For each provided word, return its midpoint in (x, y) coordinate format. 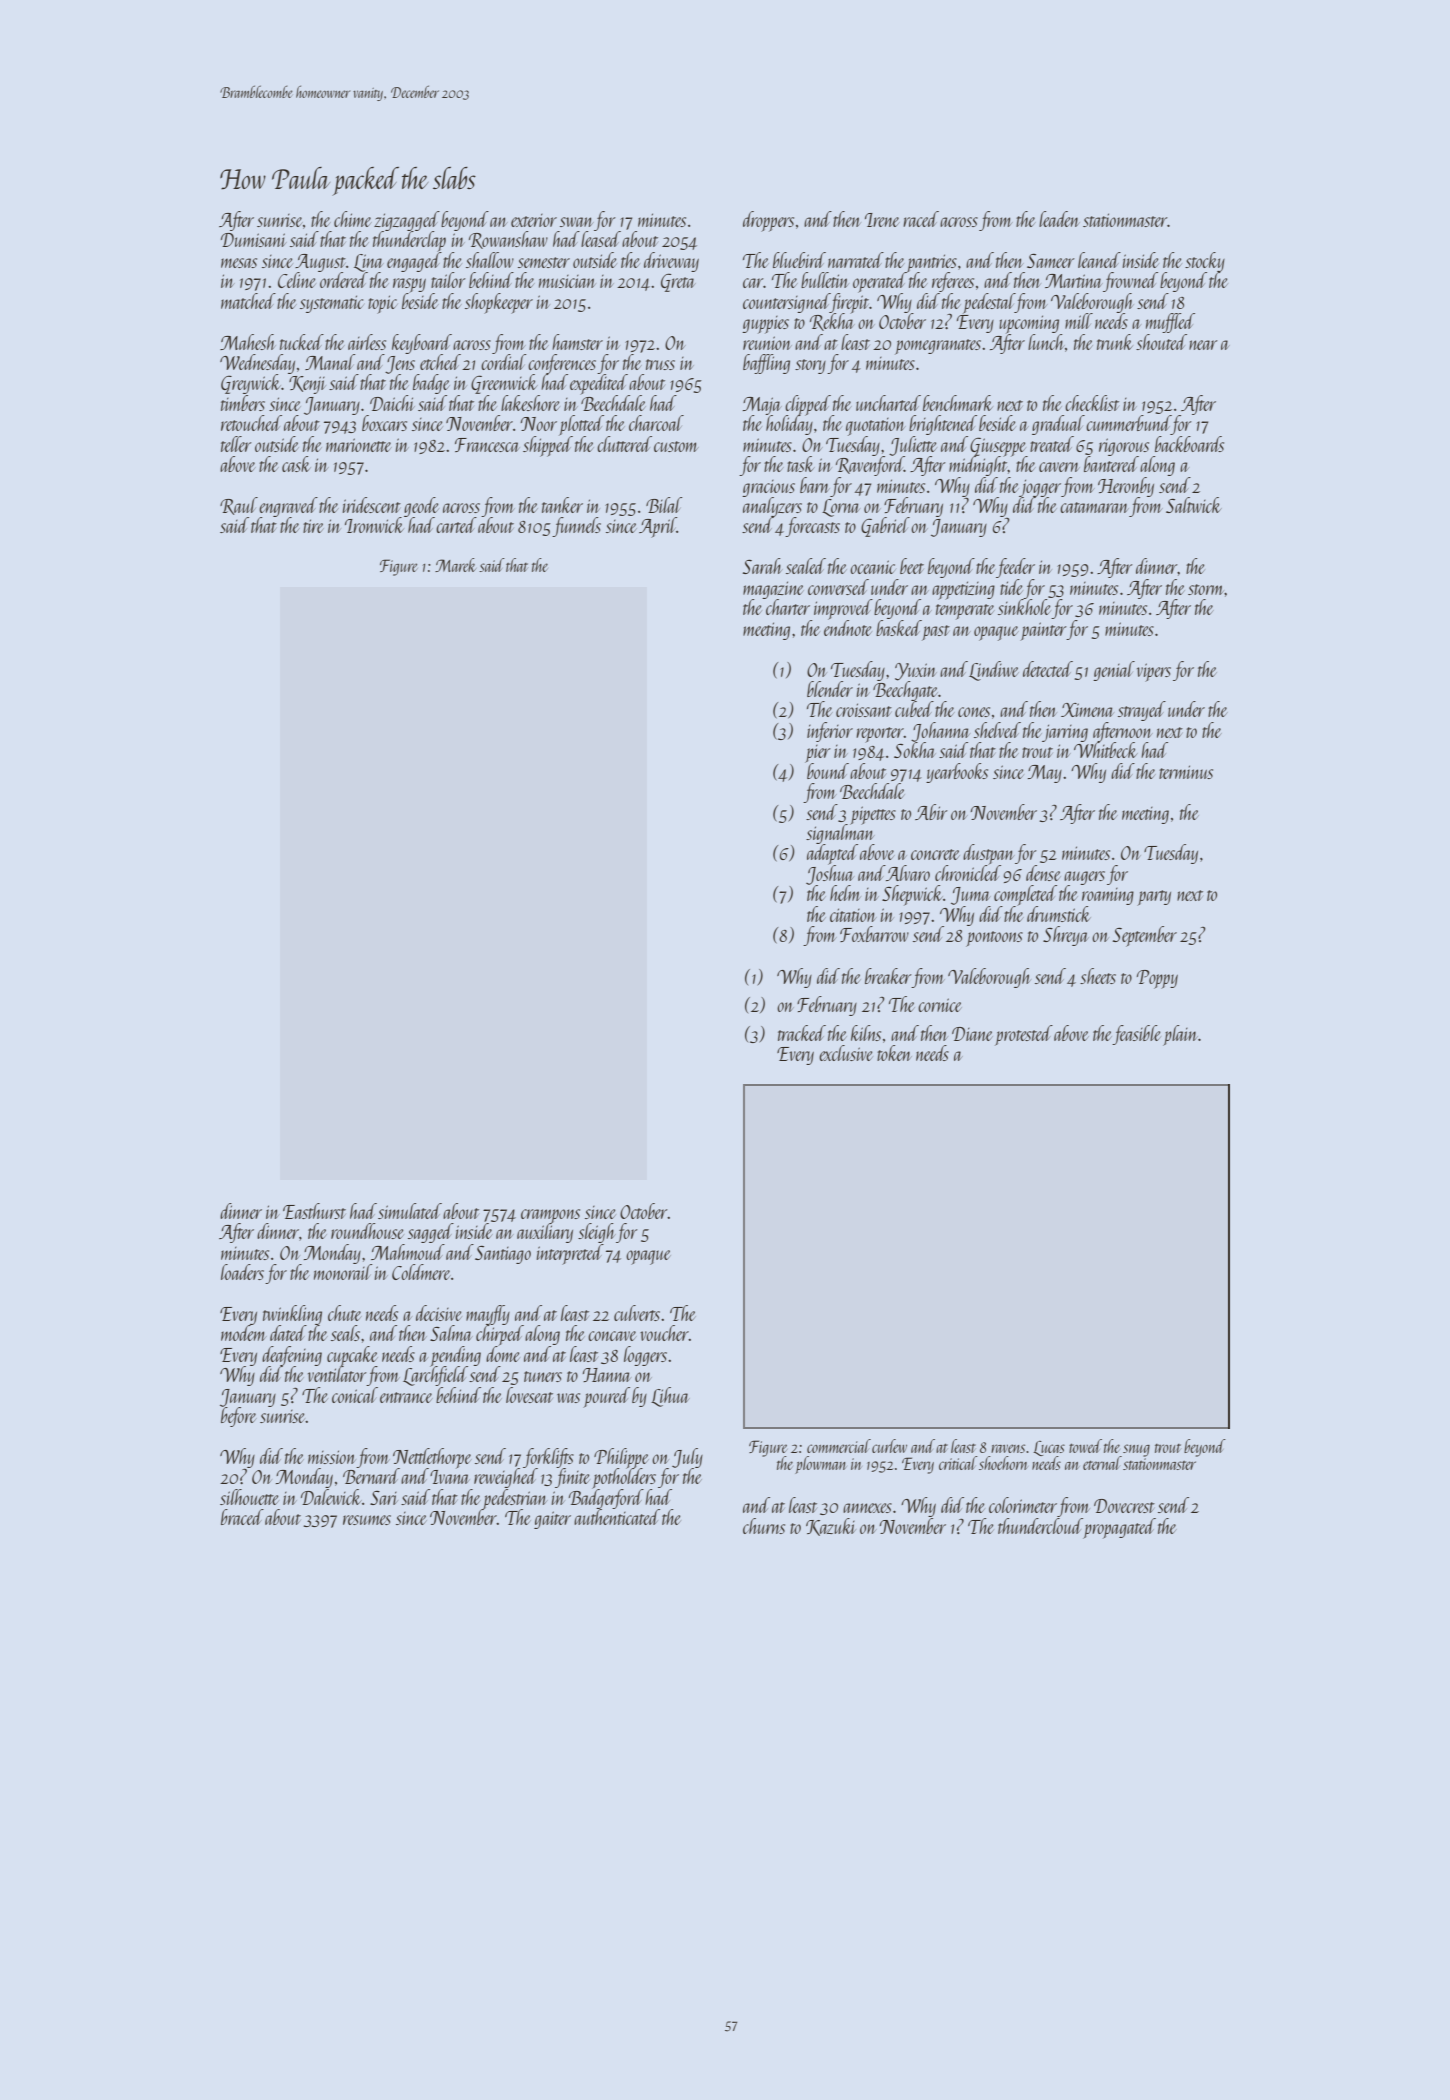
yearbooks (957, 773)
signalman (840, 834)
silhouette (249, 1497)
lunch (1046, 342)
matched (248, 301)
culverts (637, 1313)
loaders (242, 1272)
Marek (455, 565)
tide (1011, 587)
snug (1136, 1450)
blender (830, 689)
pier (818, 754)
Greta (678, 282)
